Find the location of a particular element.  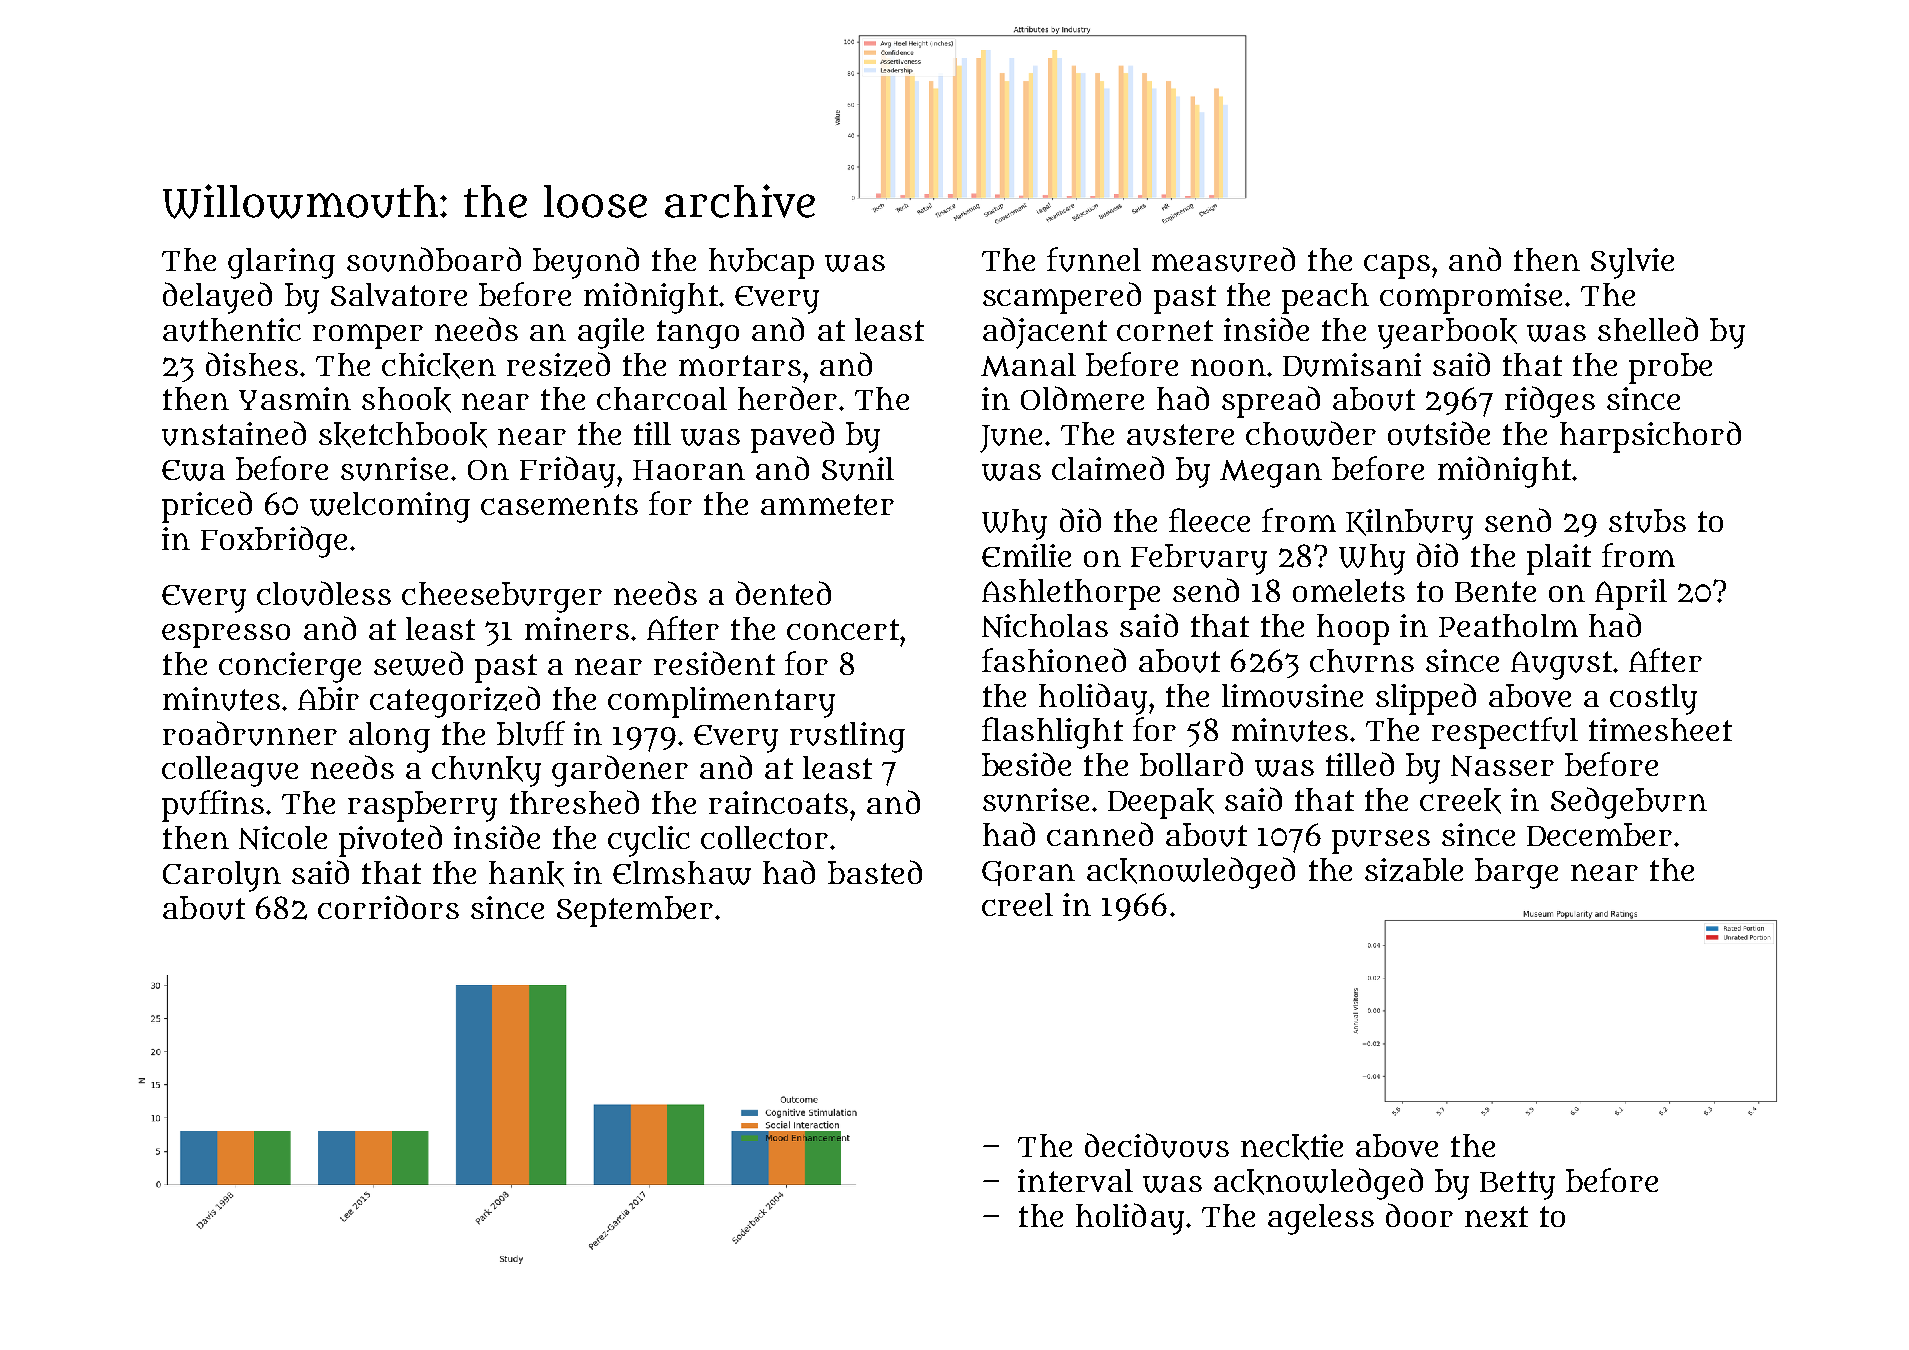

welcoming is located at coordinates (390, 507).
